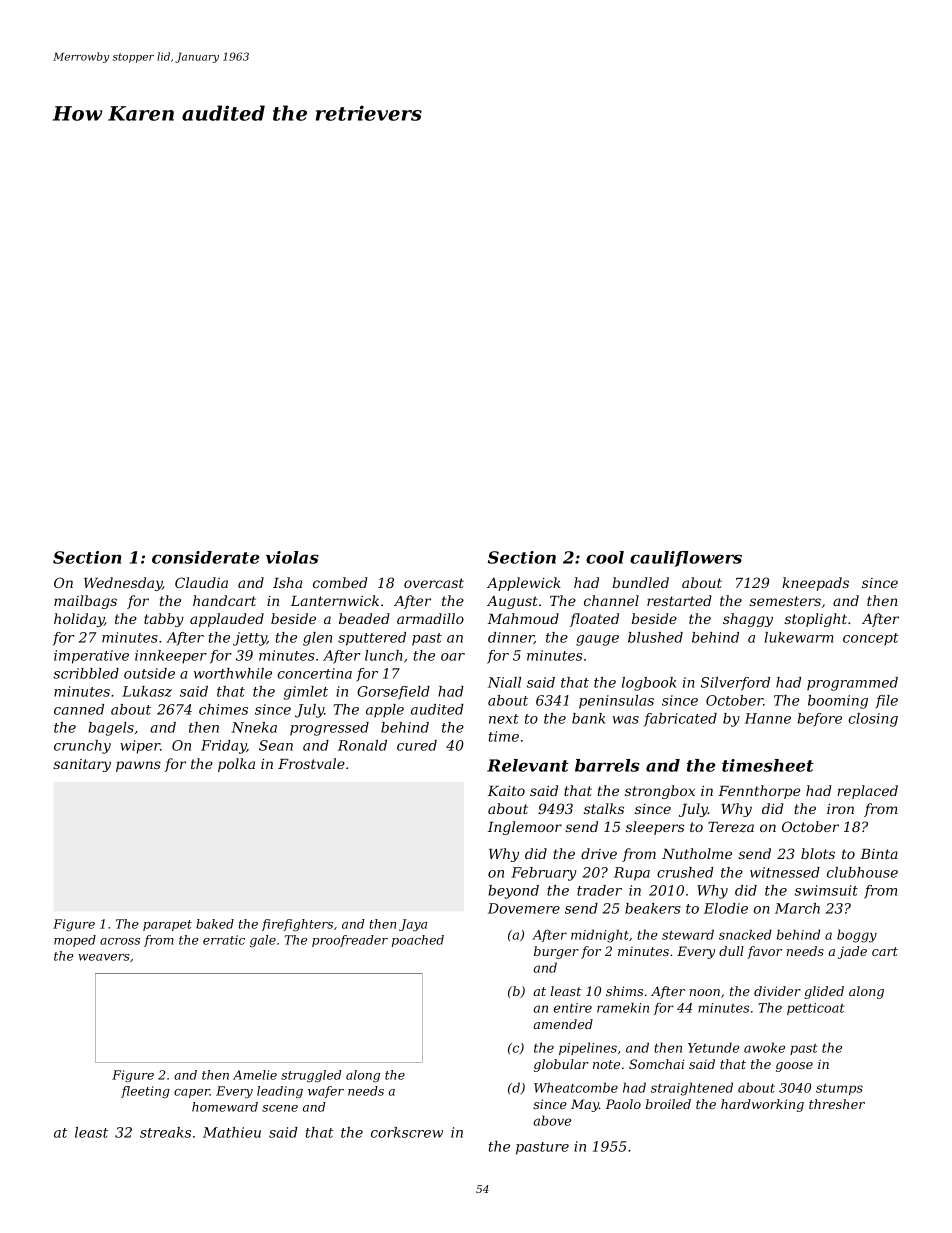 The height and width of the page is (1233, 952). I want to click on Inglemoor, so click(525, 828).
